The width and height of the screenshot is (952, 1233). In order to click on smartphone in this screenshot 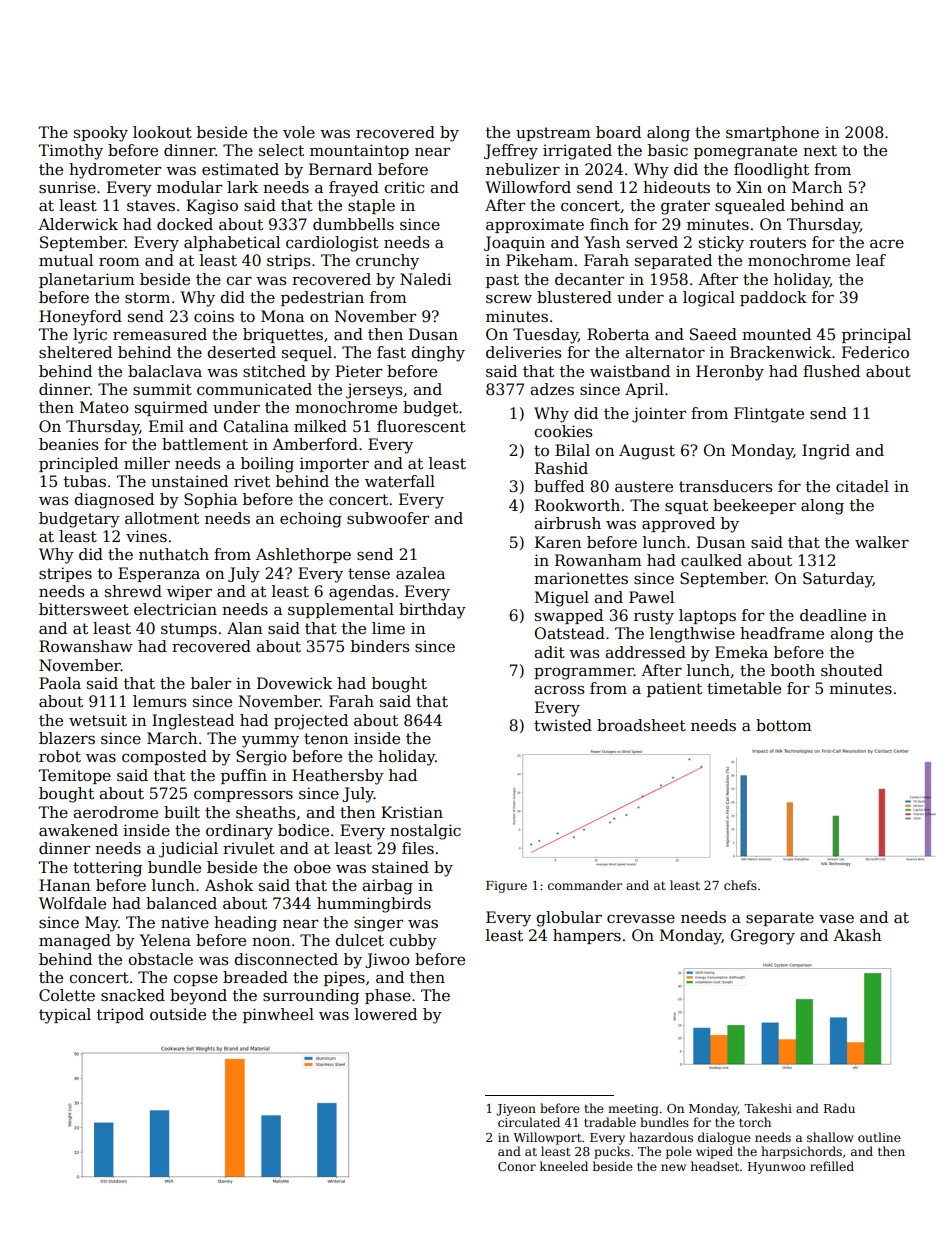, I will do `click(772, 133)`.
